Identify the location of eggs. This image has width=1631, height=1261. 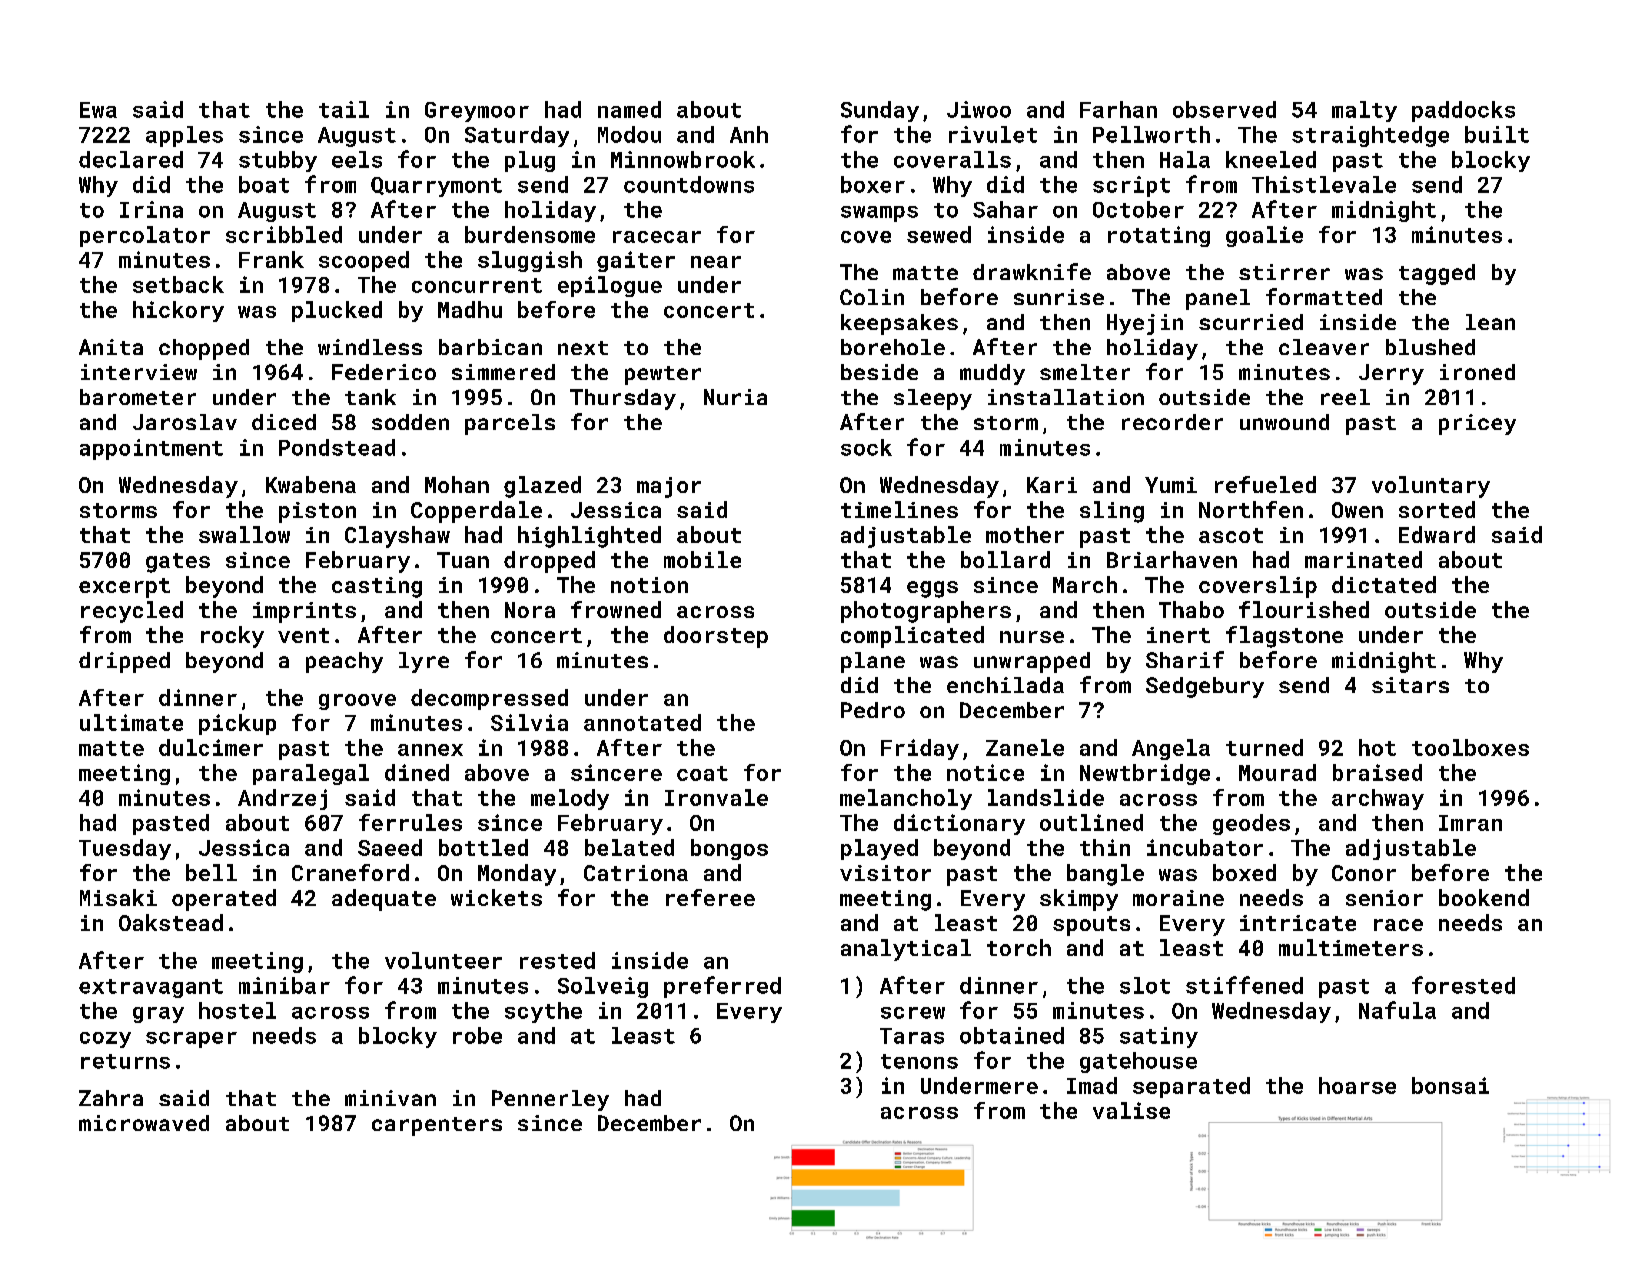
(932, 589).
